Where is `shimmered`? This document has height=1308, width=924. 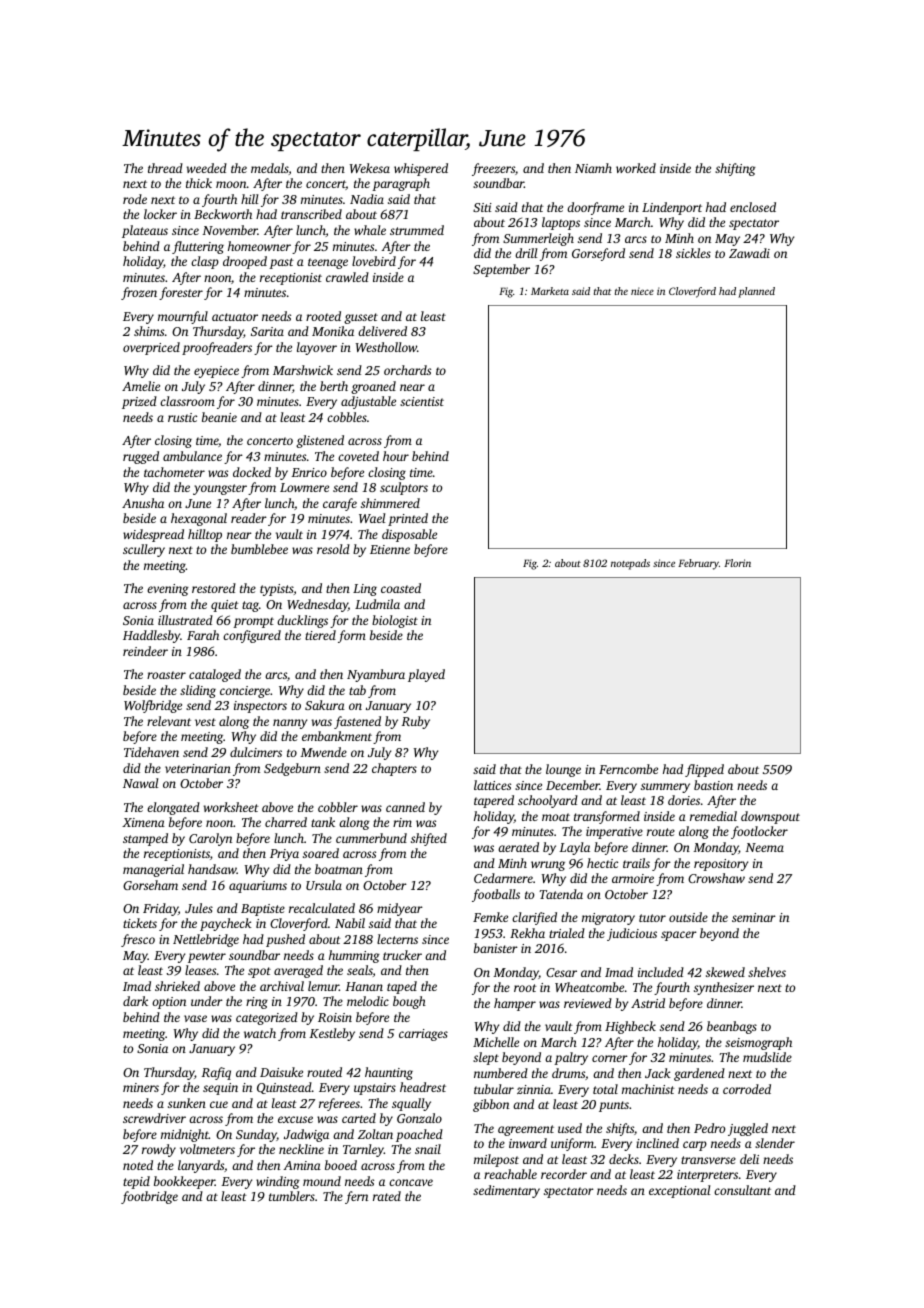 shimmered is located at coordinates (390, 503).
